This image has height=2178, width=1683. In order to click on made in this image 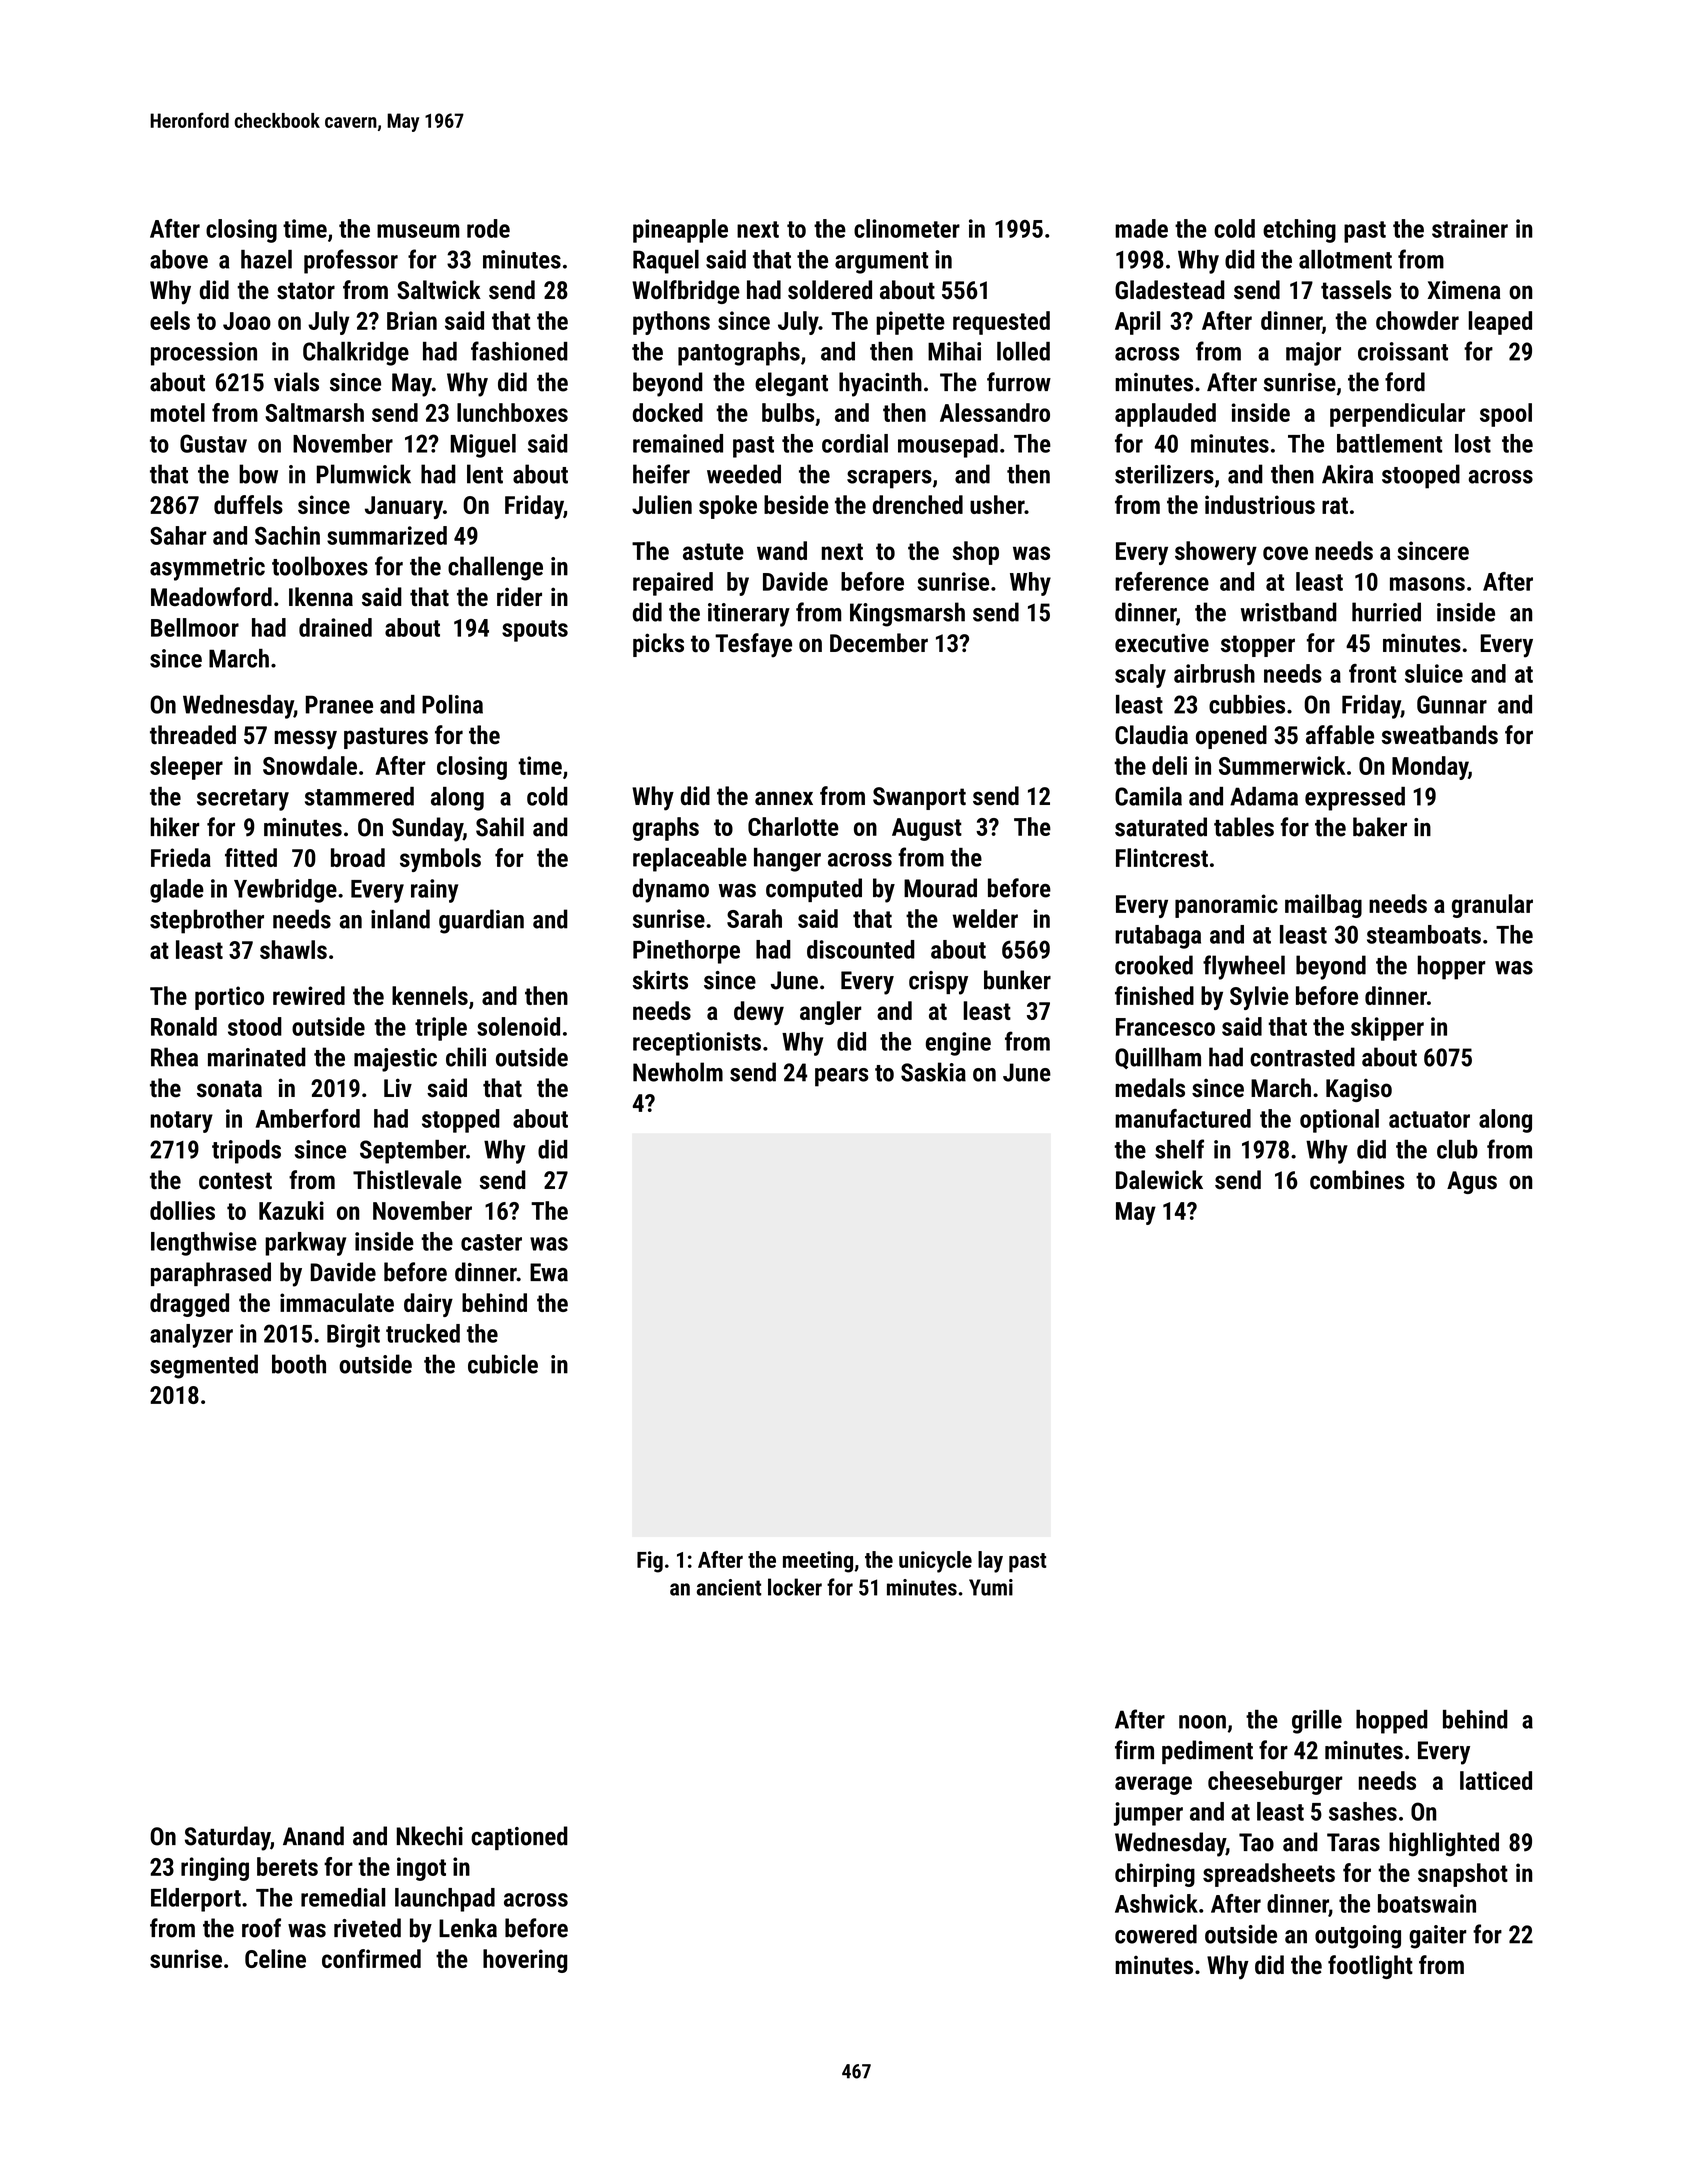, I will do `click(1141, 228)`.
